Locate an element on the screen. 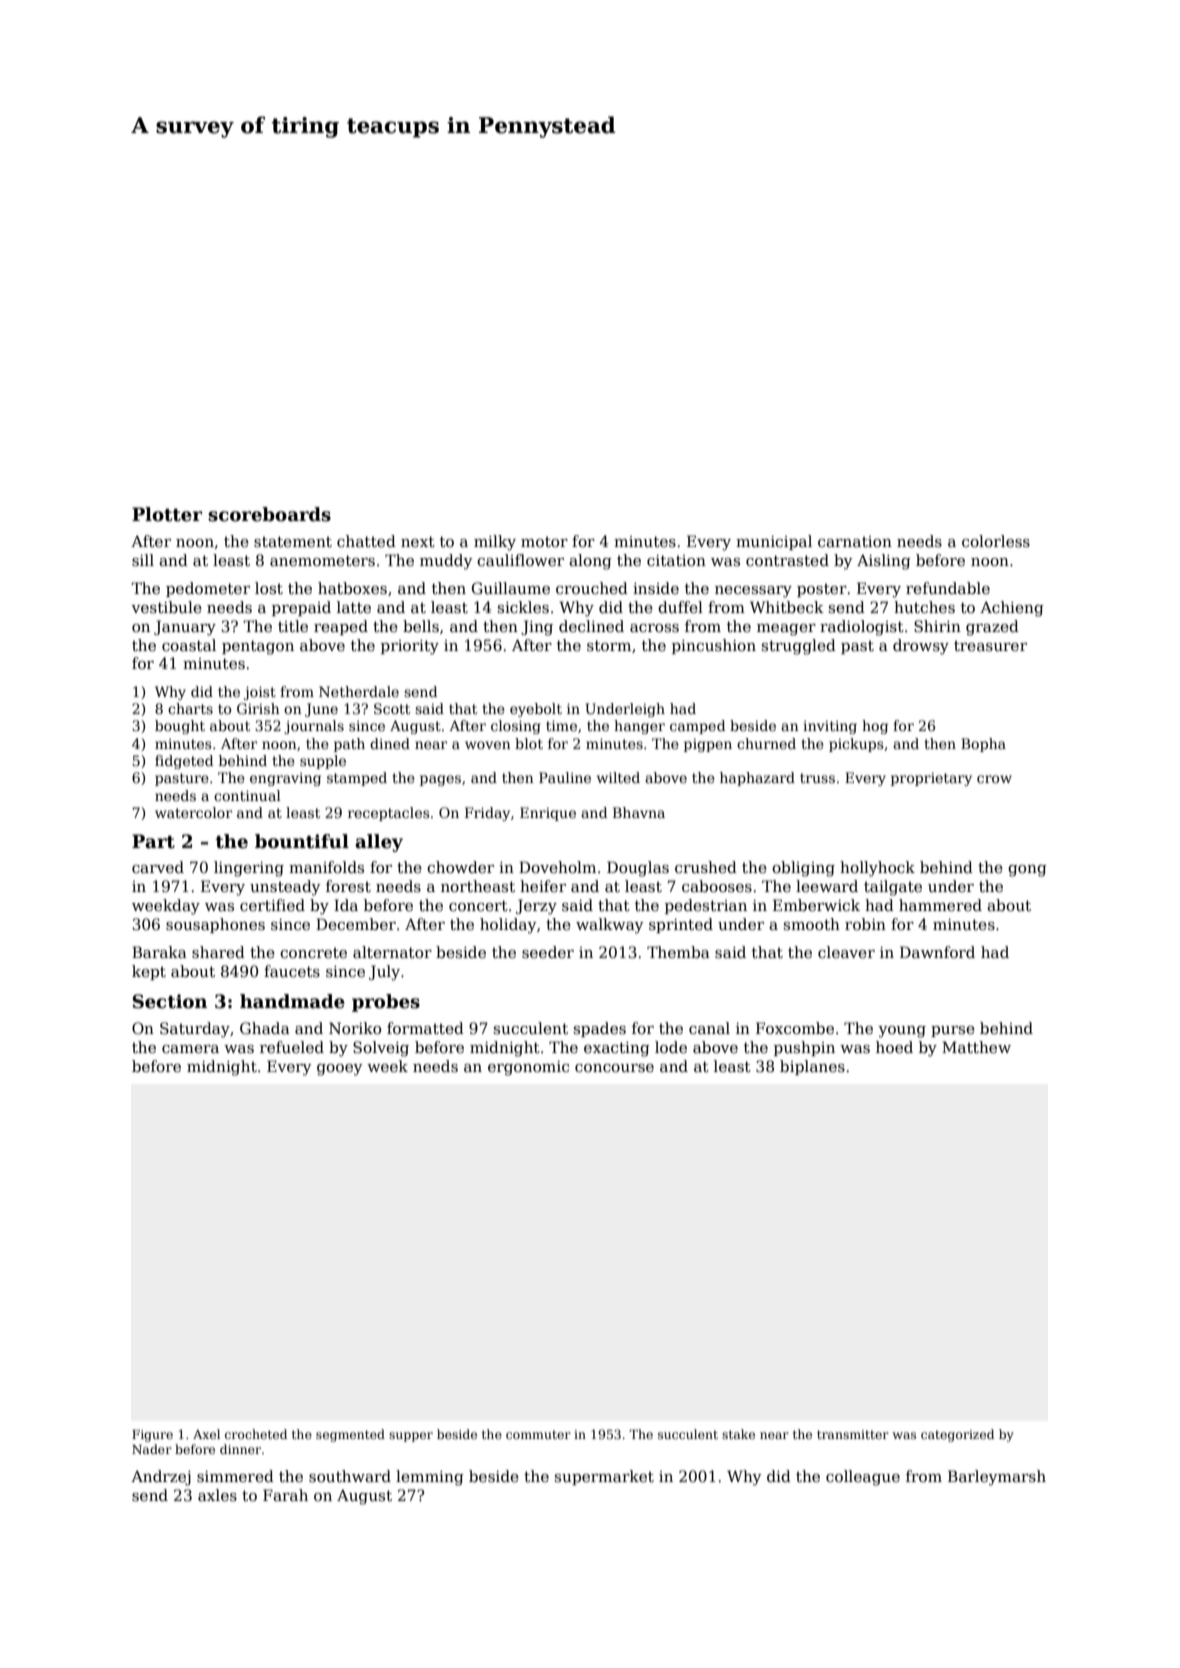 This screenshot has height=1668, width=1180. duffel is located at coordinates (680, 607).
